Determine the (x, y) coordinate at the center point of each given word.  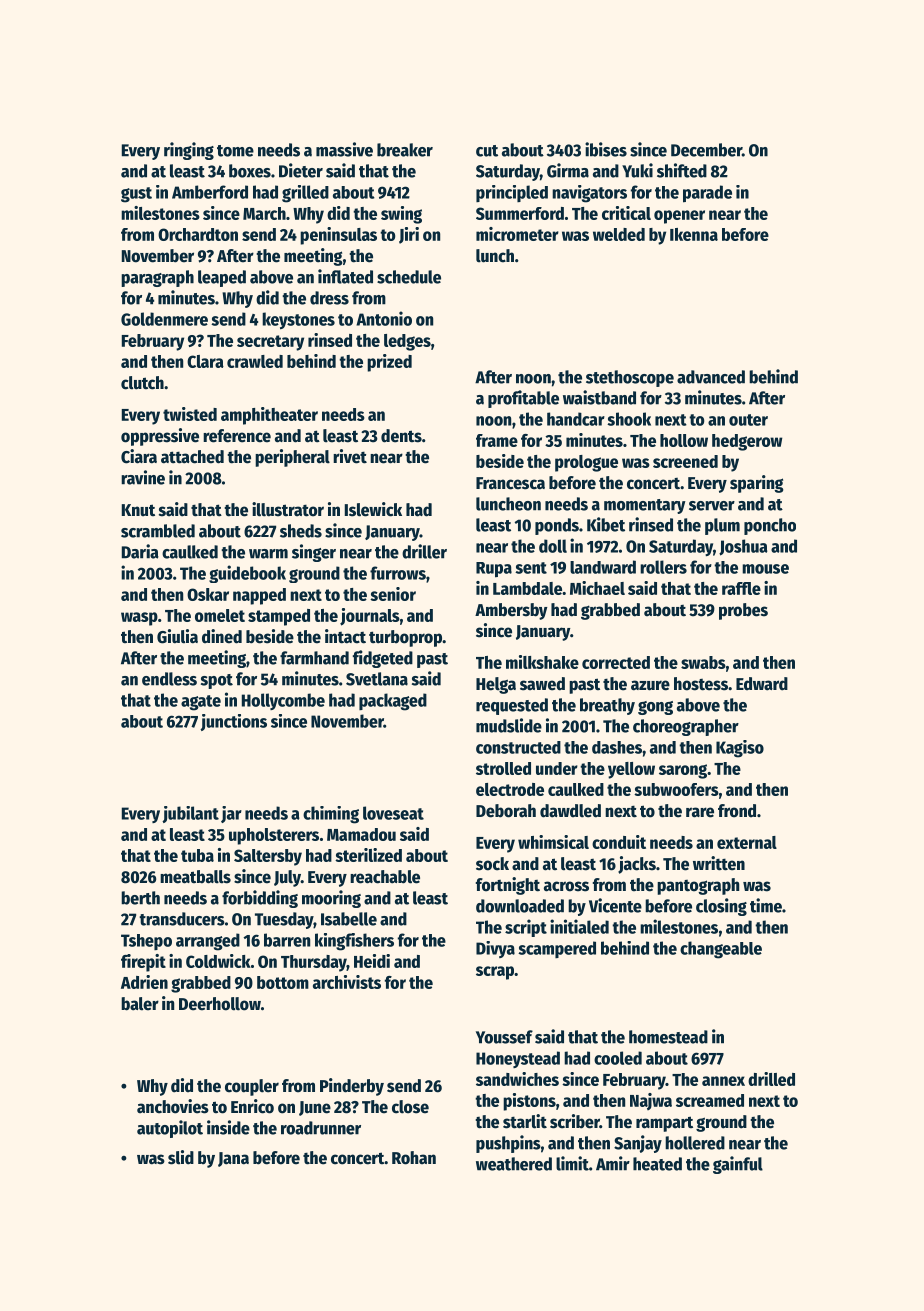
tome (235, 151)
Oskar (208, 594)
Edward (762, 684)
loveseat (393, 813)
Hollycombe (283, 701)
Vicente (615, 905)
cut (487, 151)
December (706, 150)
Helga (496, 685)
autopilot (170, 1129)
